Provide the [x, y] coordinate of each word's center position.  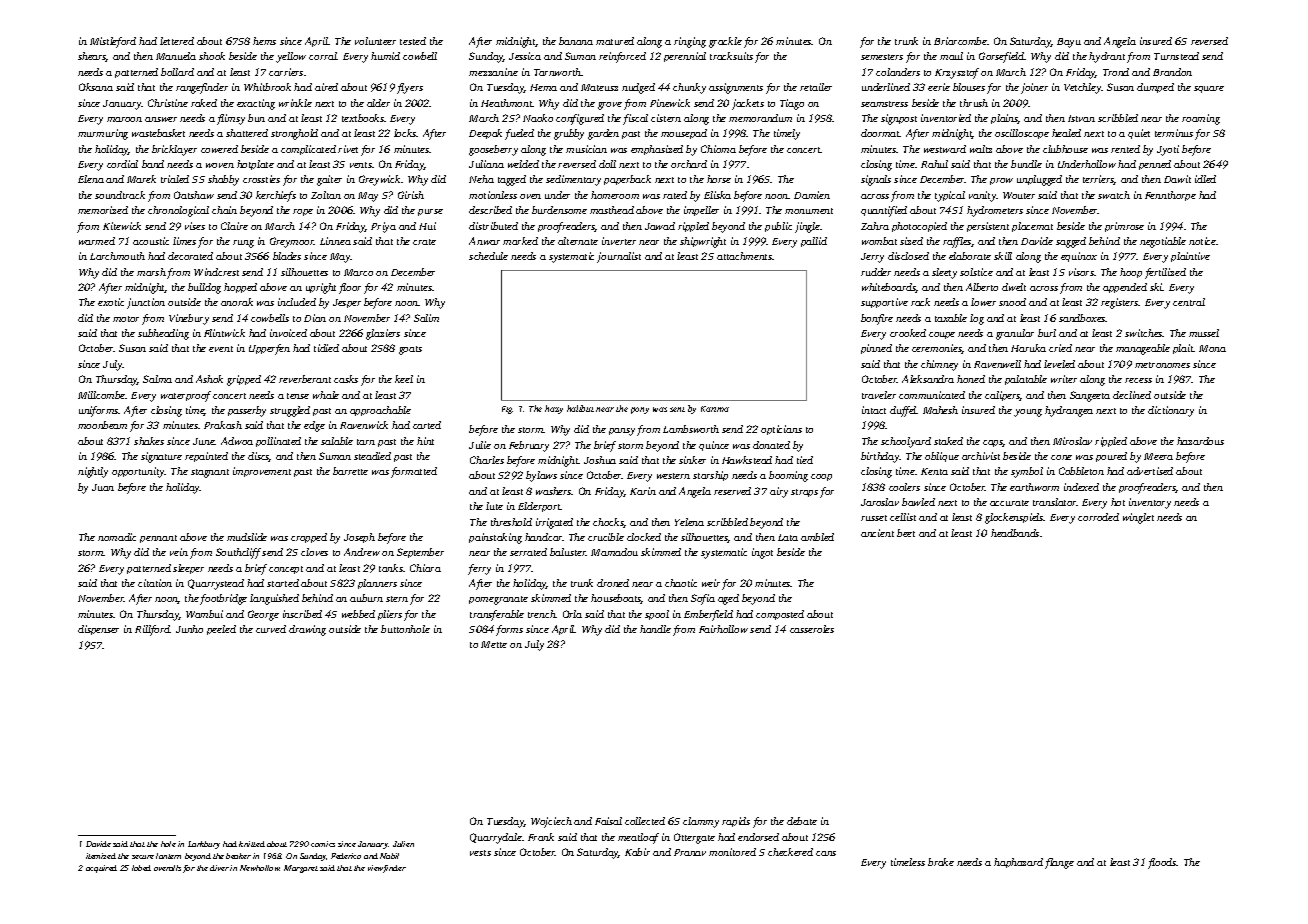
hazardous [1200, 441]
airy [779, 492]
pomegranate [498, 600]
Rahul [934, 164]
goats [410, 350]
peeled [221, 630]
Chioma [718, 149]
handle [655, 629]
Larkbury [204, 845]
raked [204, 103]
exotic [111, 302]
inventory [1150, 503]
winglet [1138, 518]
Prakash [223, 425]
